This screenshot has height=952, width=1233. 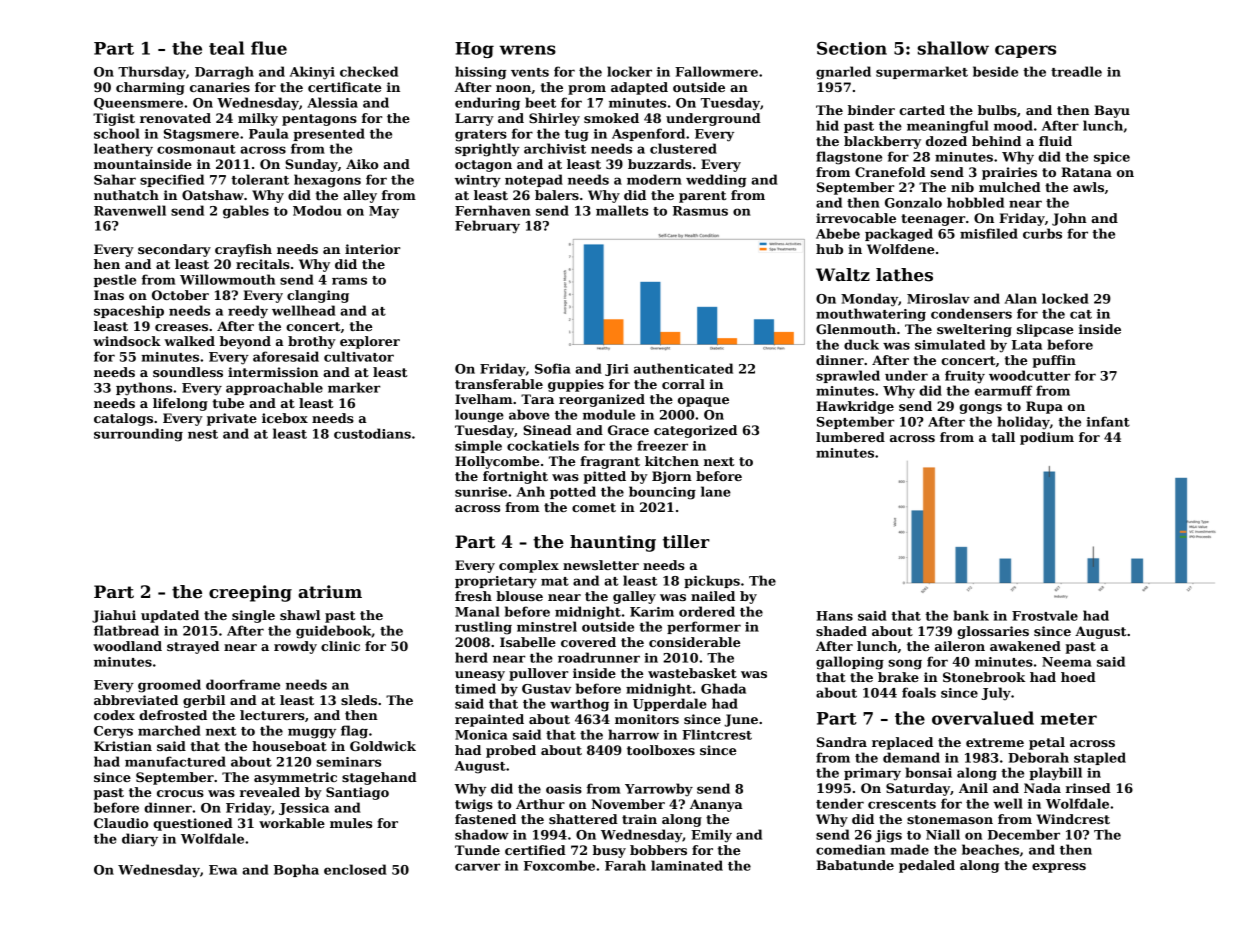 I want to click on enduring, so click(x=487, y=104).
